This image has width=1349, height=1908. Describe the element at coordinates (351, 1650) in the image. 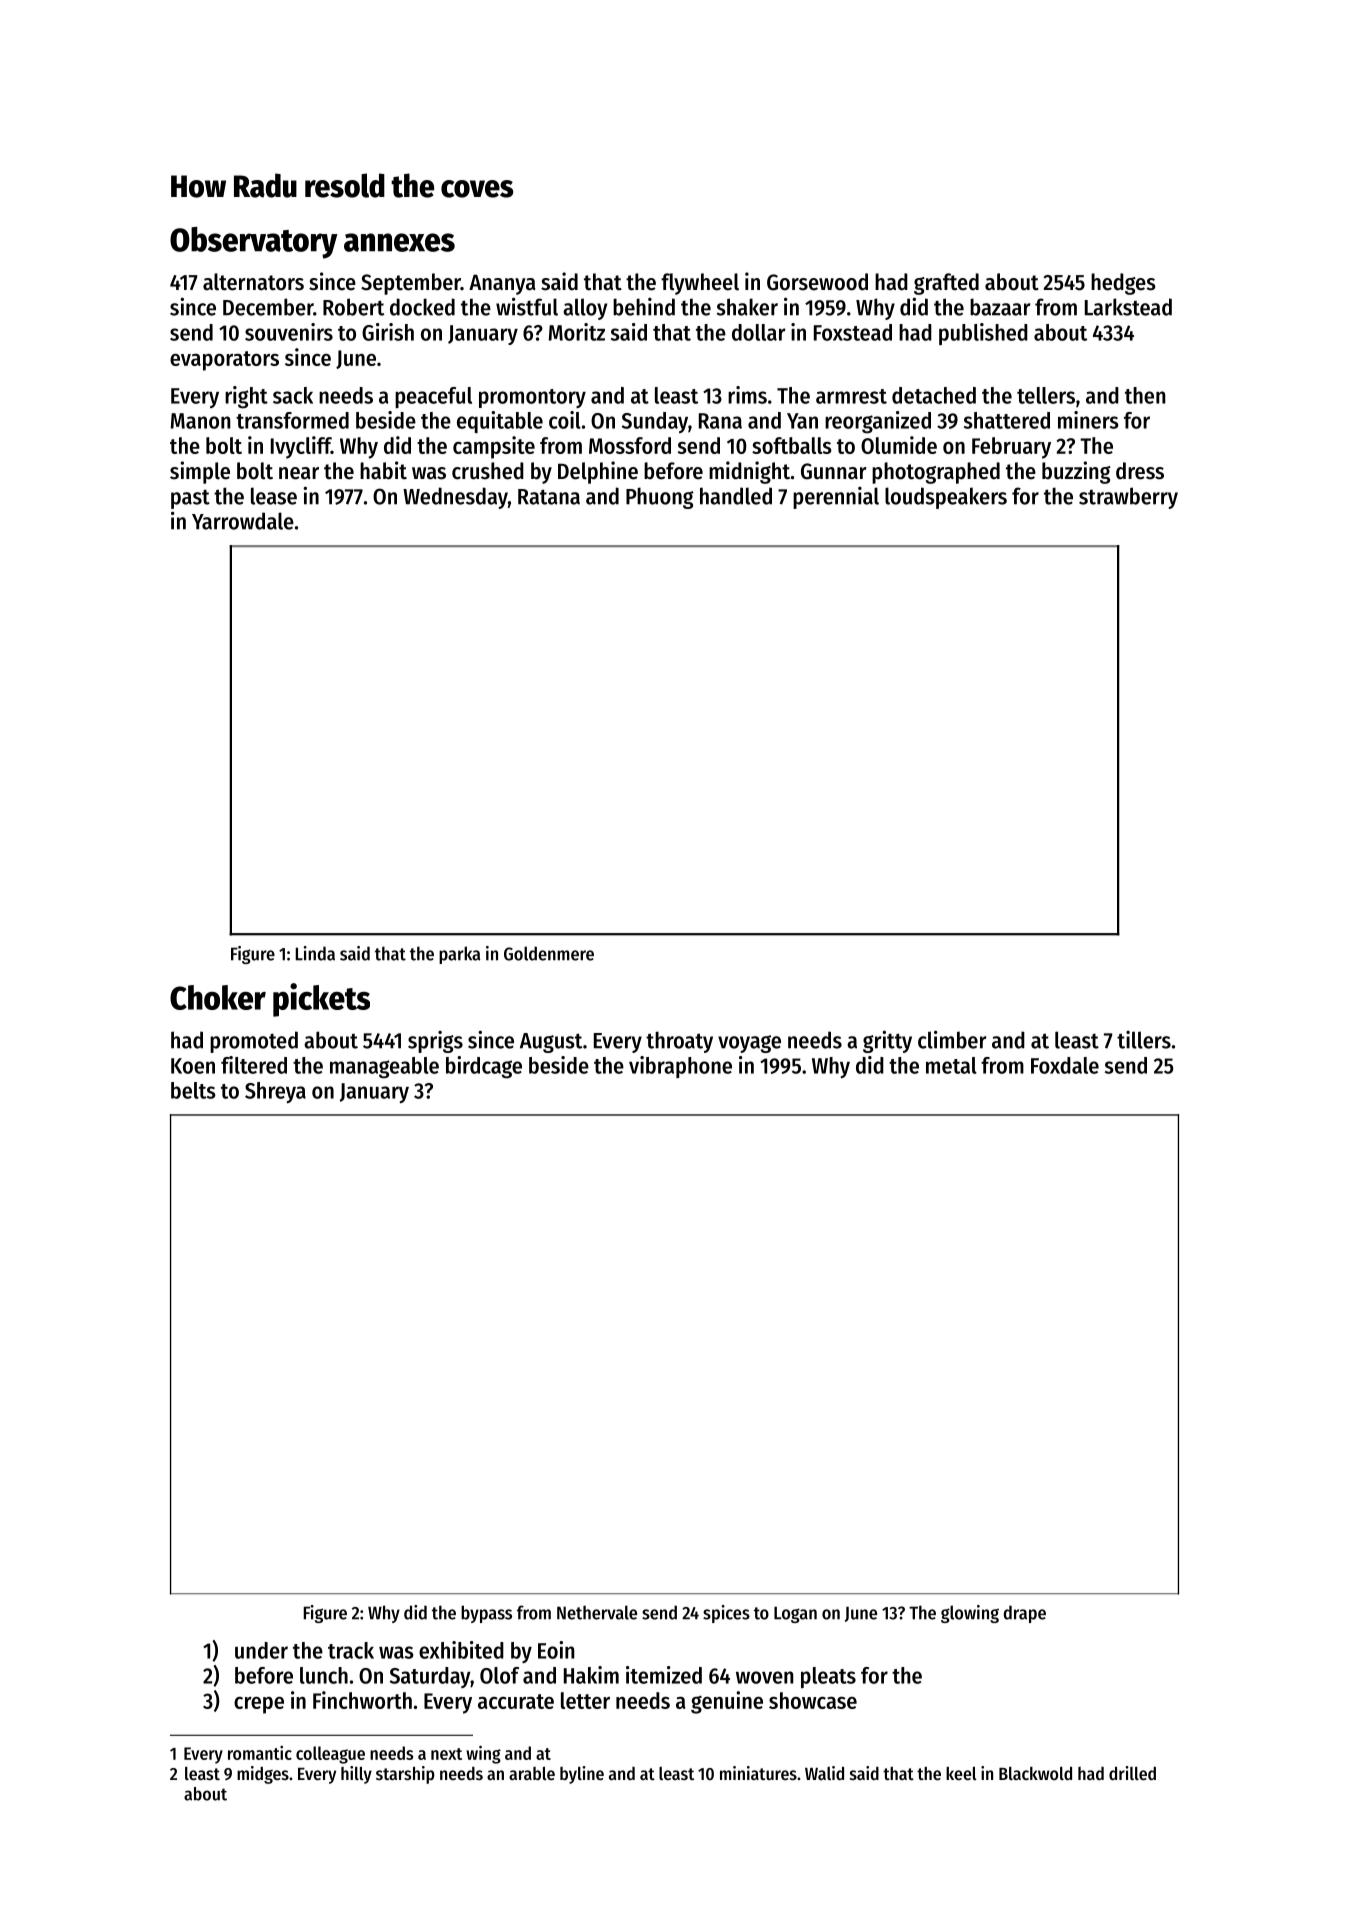

I see `track` at that location.
